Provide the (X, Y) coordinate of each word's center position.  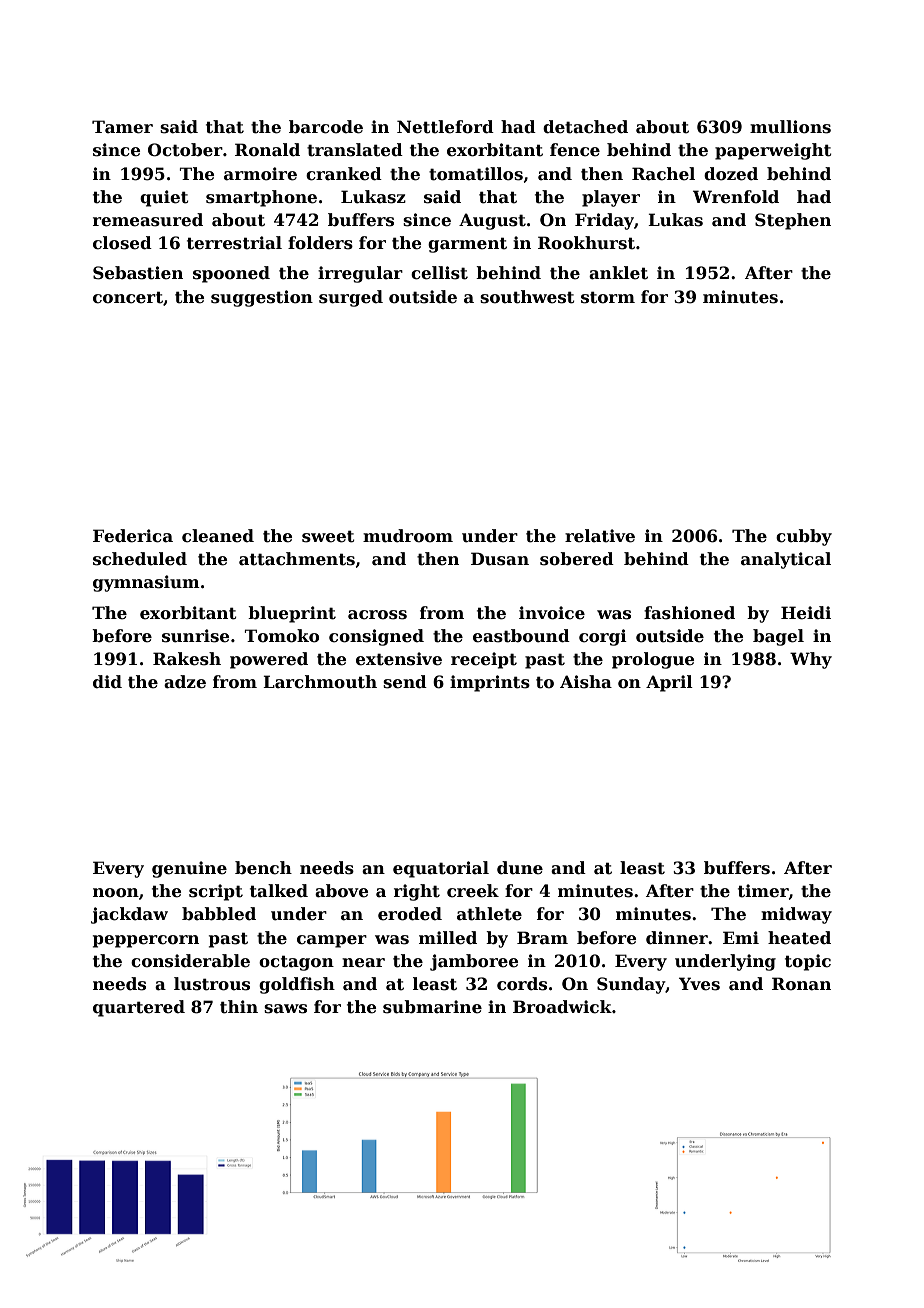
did (107, 681)
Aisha (586, 682)
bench (263, 868)
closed (122, 243)
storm (608, 297)
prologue (653, 660)
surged (351, 298)
